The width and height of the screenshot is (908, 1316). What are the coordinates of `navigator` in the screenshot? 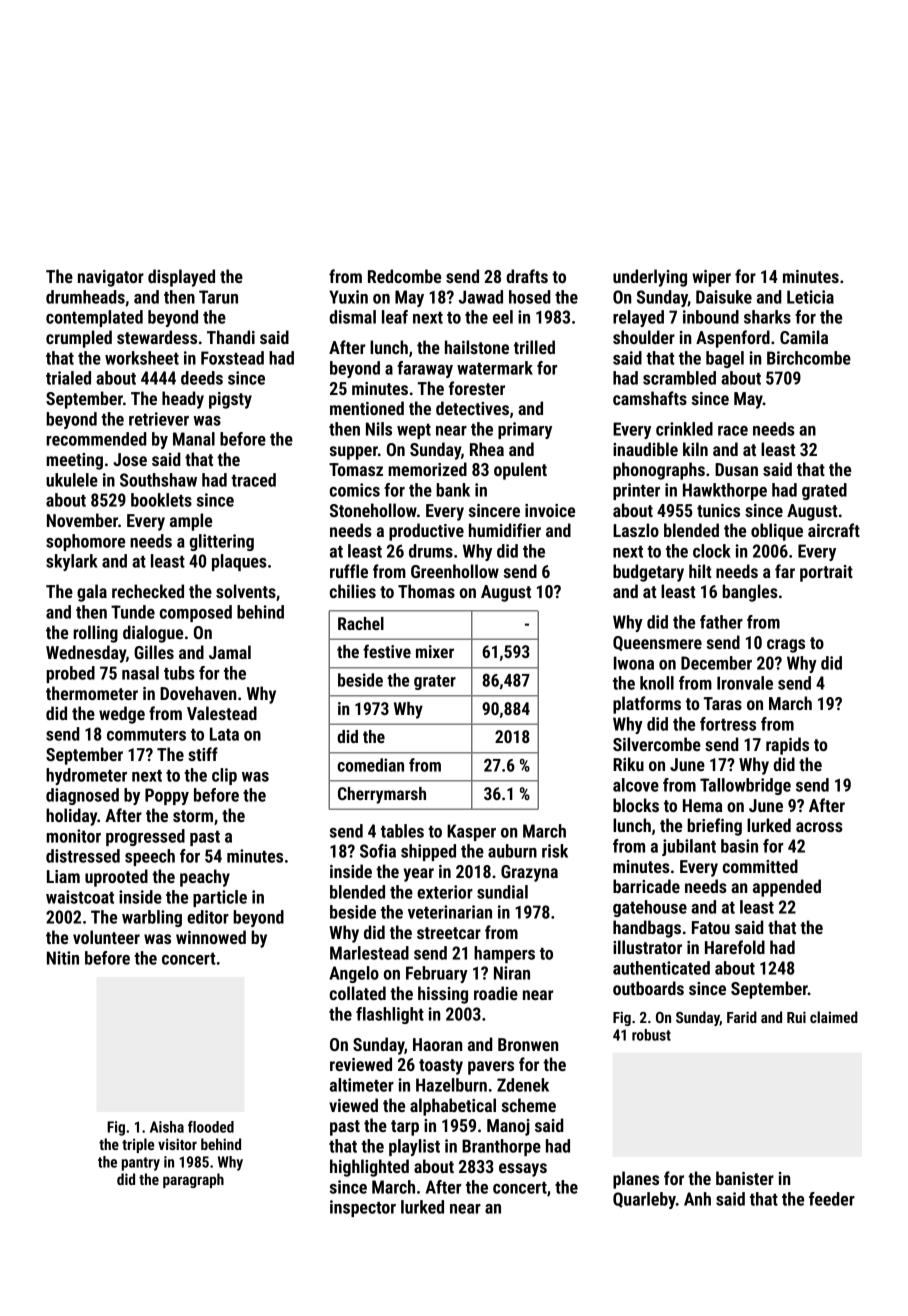 It's located at (111, 278).
